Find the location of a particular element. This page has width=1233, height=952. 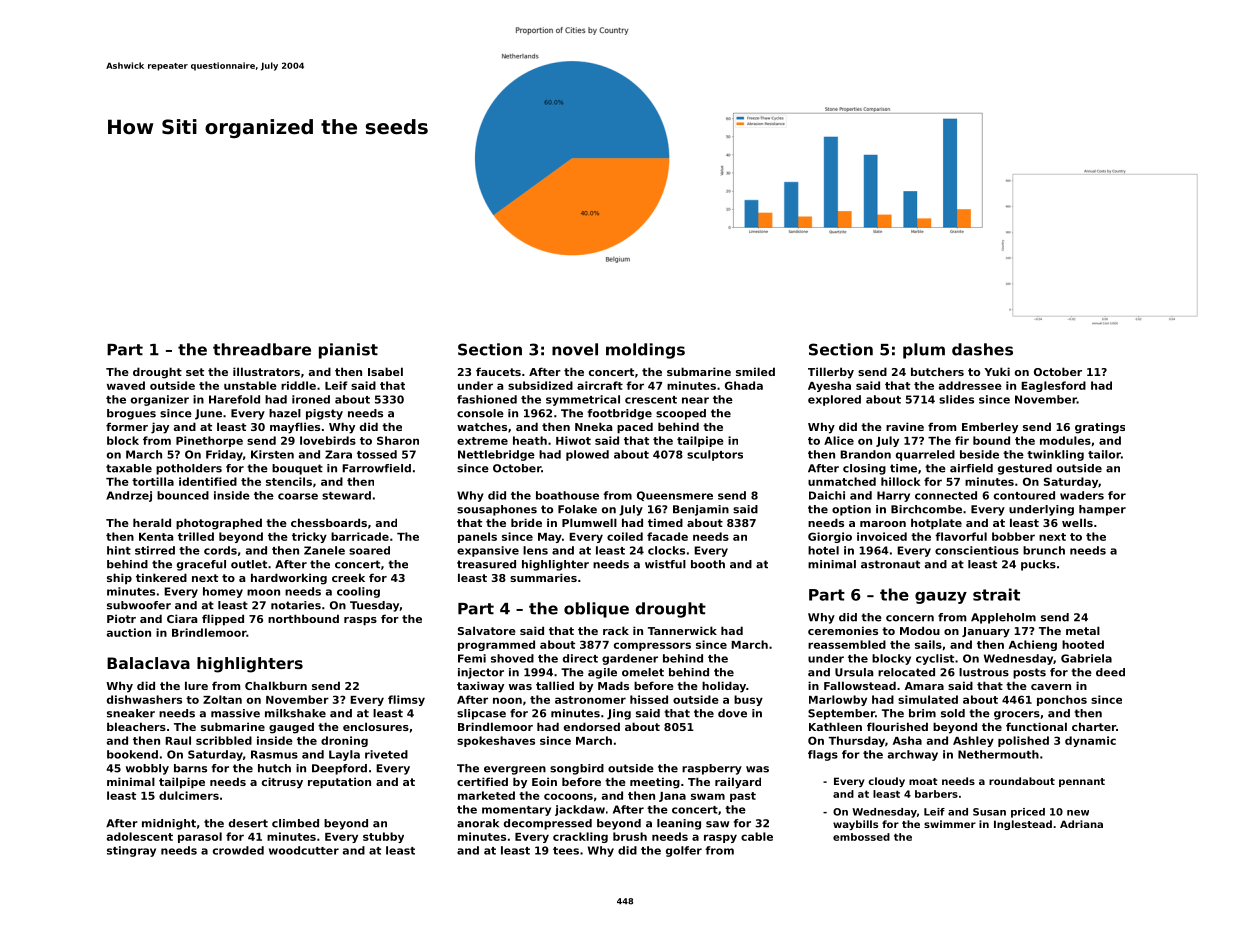

threadbare is located at coordinates (262, 349).
